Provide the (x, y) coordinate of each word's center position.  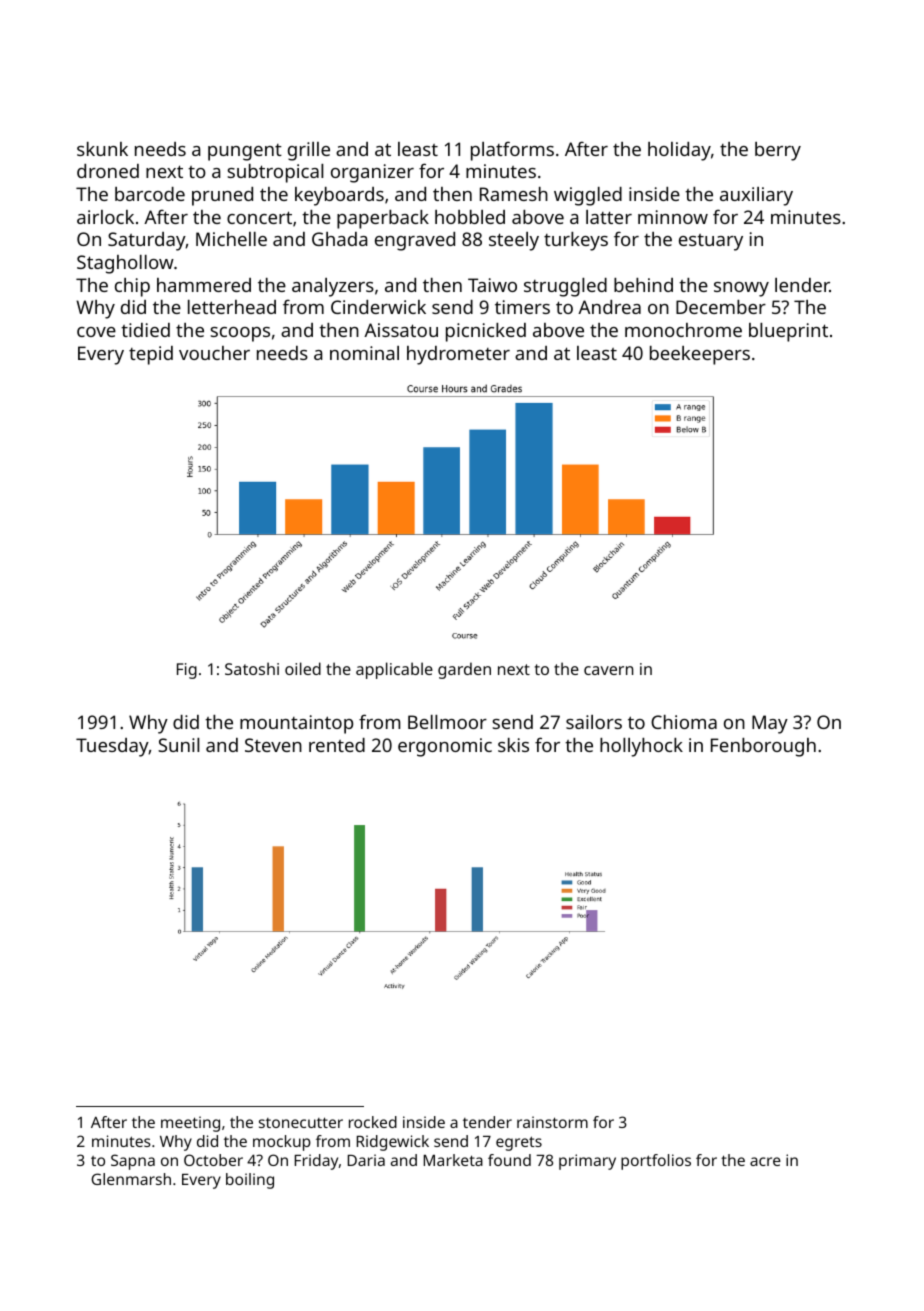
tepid (151, 355)
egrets (519, 1143)
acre (765, 1161)
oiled (303, 668)
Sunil (178, 745)
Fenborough (763, 747)
